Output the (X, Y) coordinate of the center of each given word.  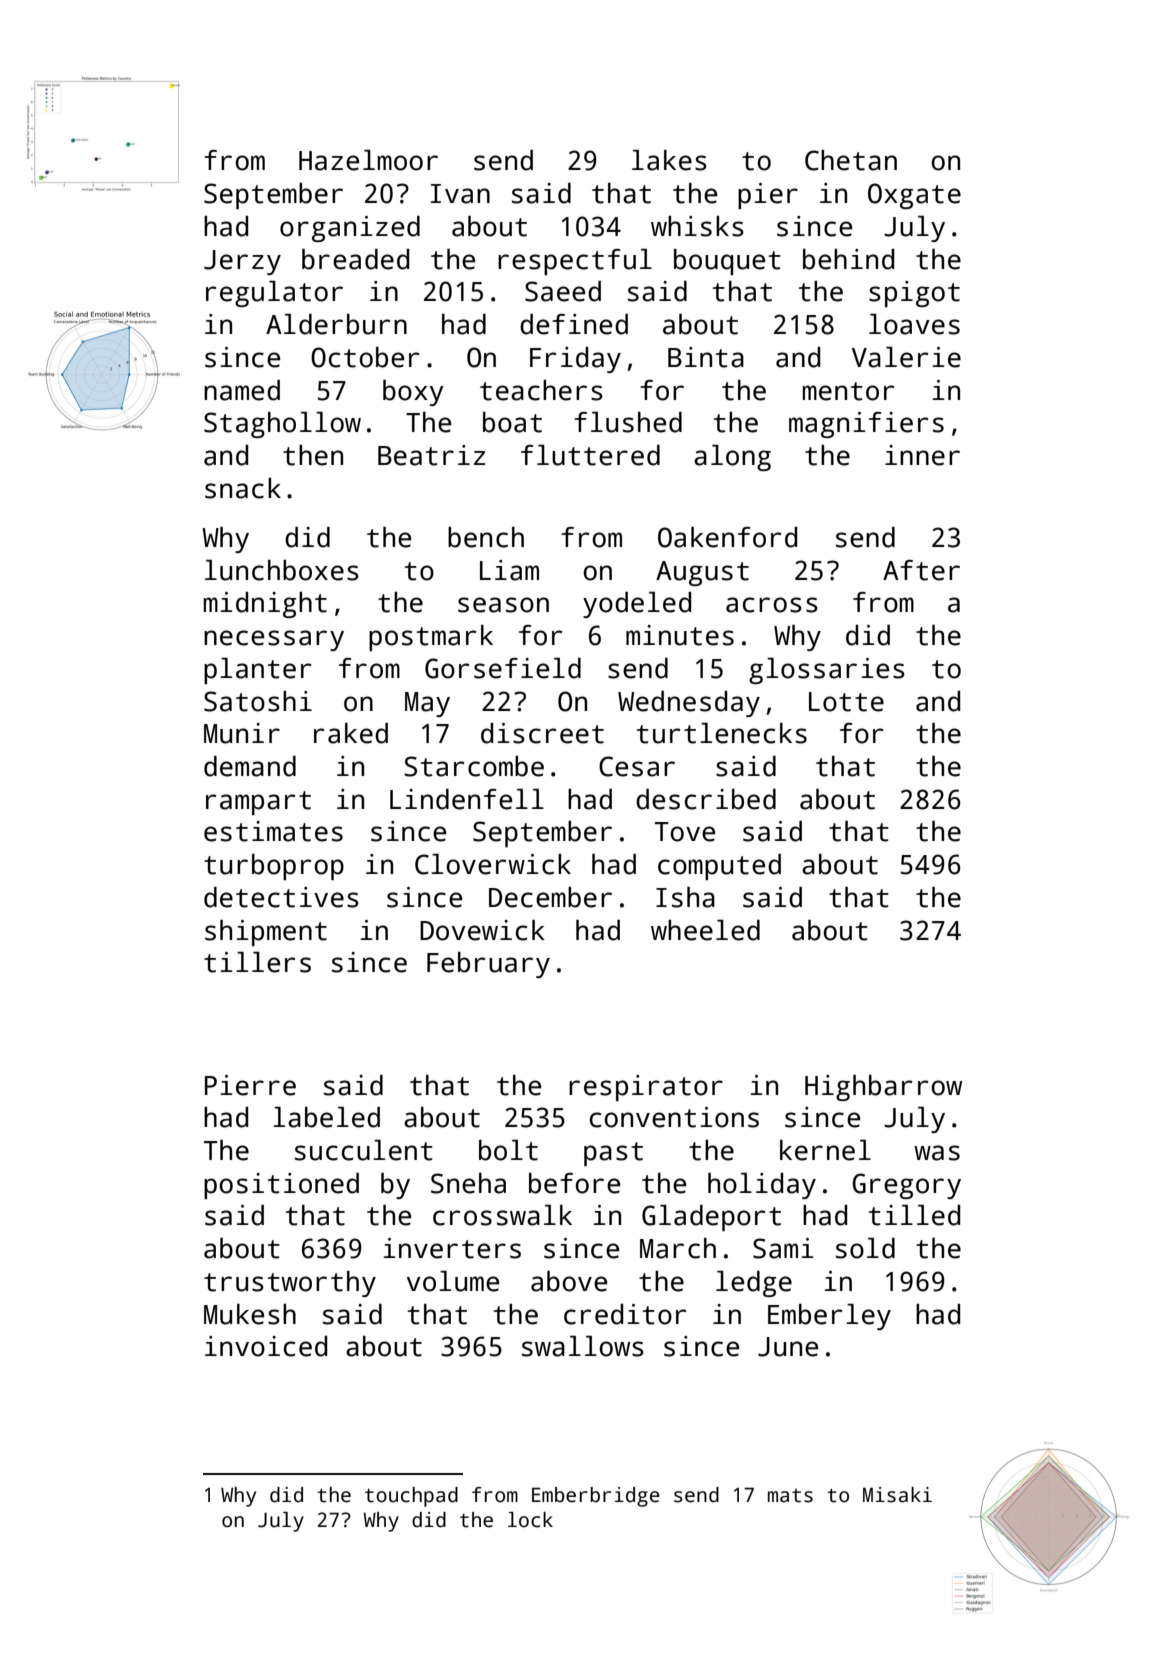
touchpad (411, 1497)
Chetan (851, 160)
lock (530, 1520)
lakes (669, 160)
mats (790, 1495)
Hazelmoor (368, 160)
